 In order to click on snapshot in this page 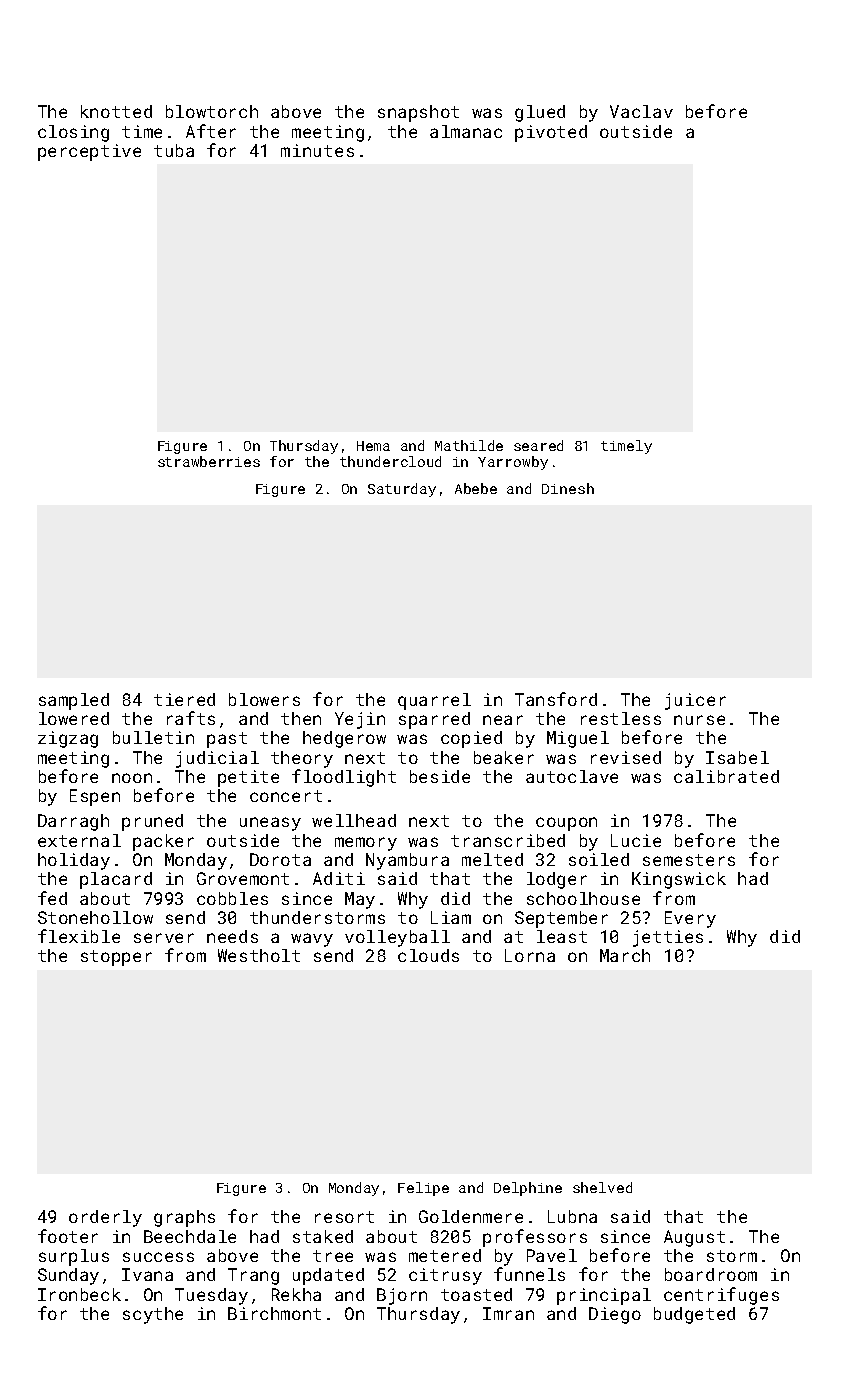, I will do `click(418, 113)`.
